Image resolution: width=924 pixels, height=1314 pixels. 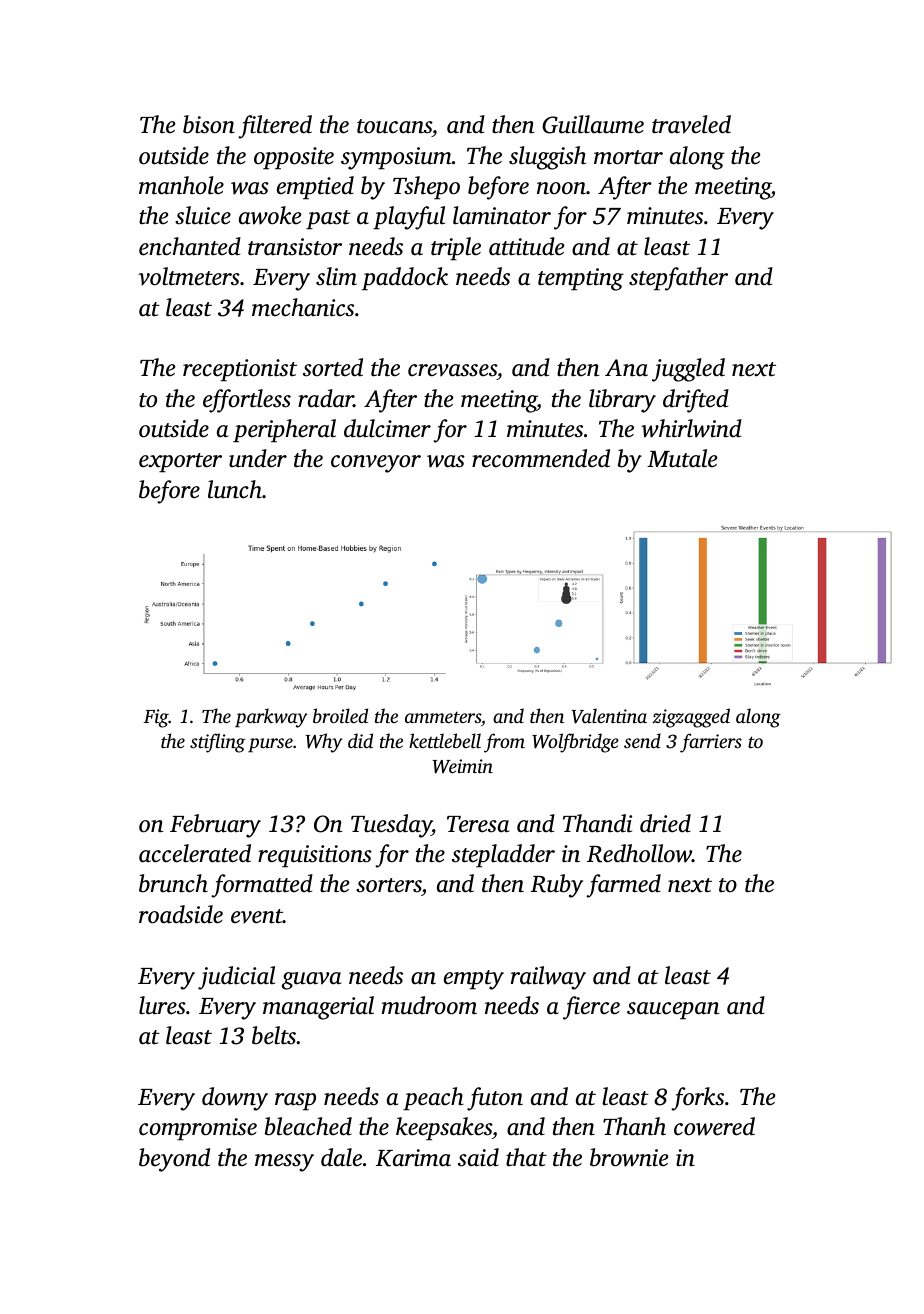 What do you see at coordinates (682, 458) in the screenshot?
I see `Mutale` at bounding box center [682, 458].
